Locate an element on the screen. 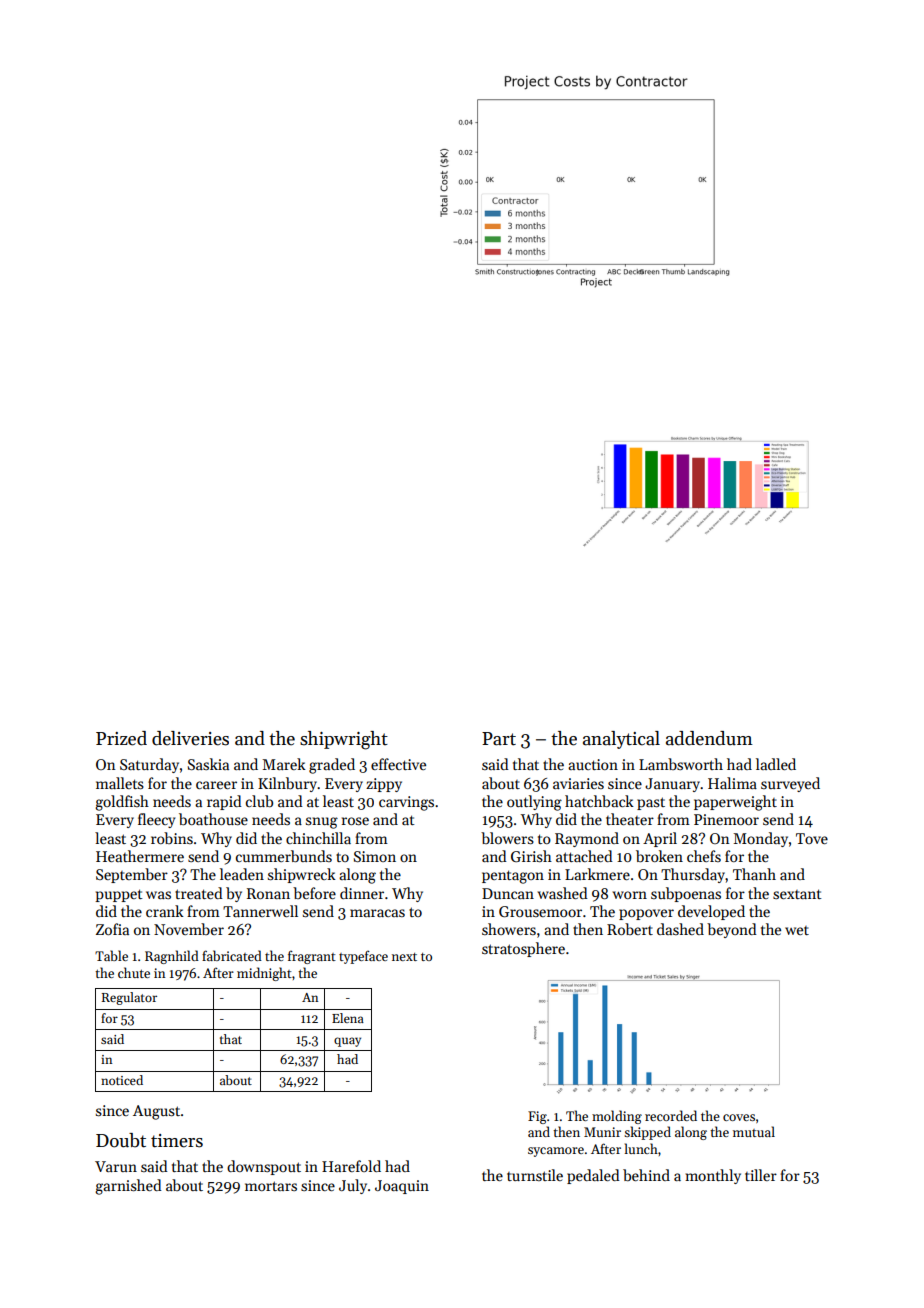 This screenshot has height=1308, width=924. effective is located at coordinates (398, 764).
